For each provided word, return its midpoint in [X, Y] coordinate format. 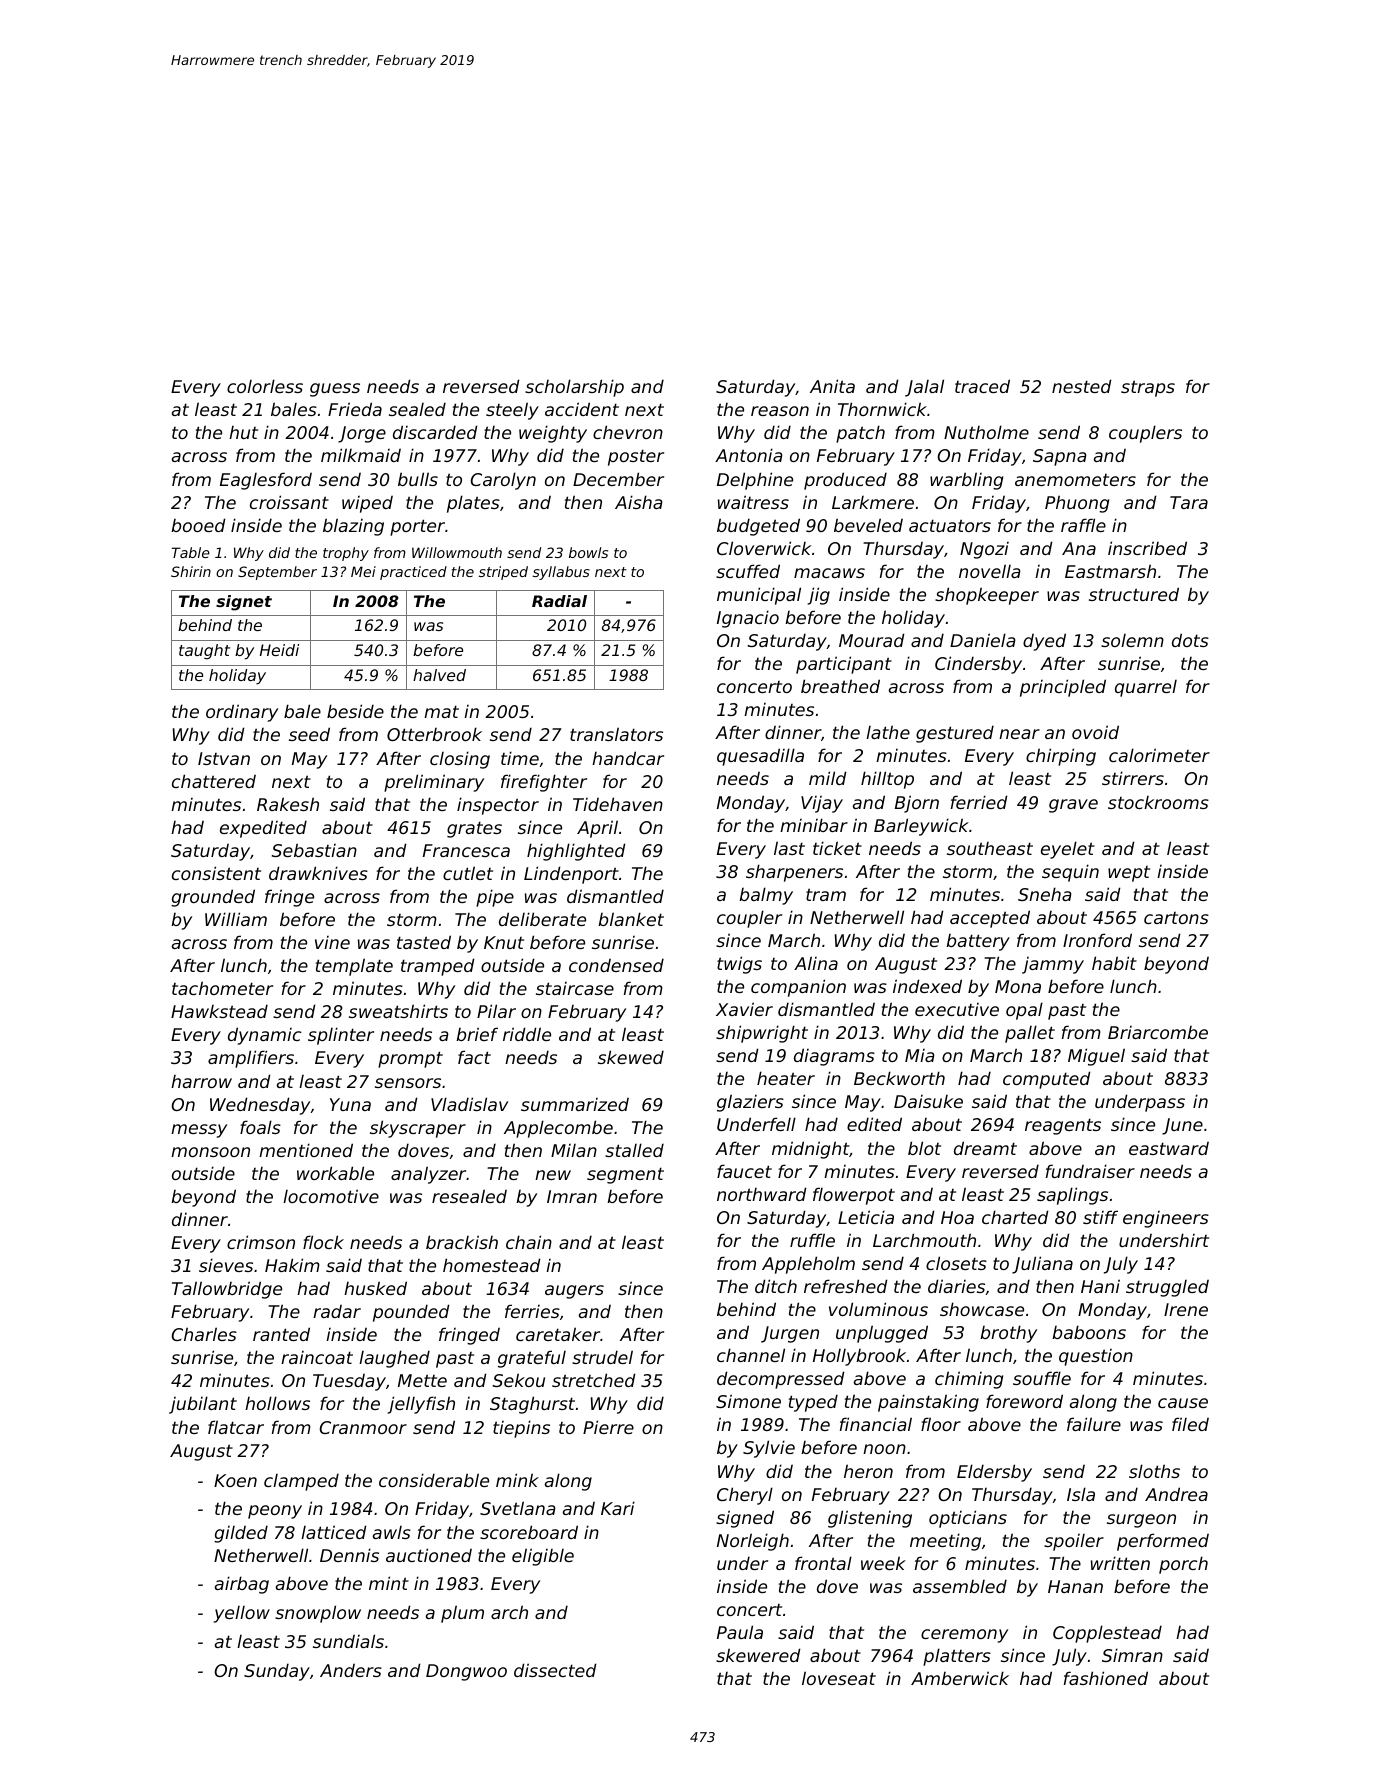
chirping [1061, 757]
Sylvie [769, 1449]
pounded [411, 1313]
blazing [353, 527]
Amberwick [960, 1678]
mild [828, 778]
